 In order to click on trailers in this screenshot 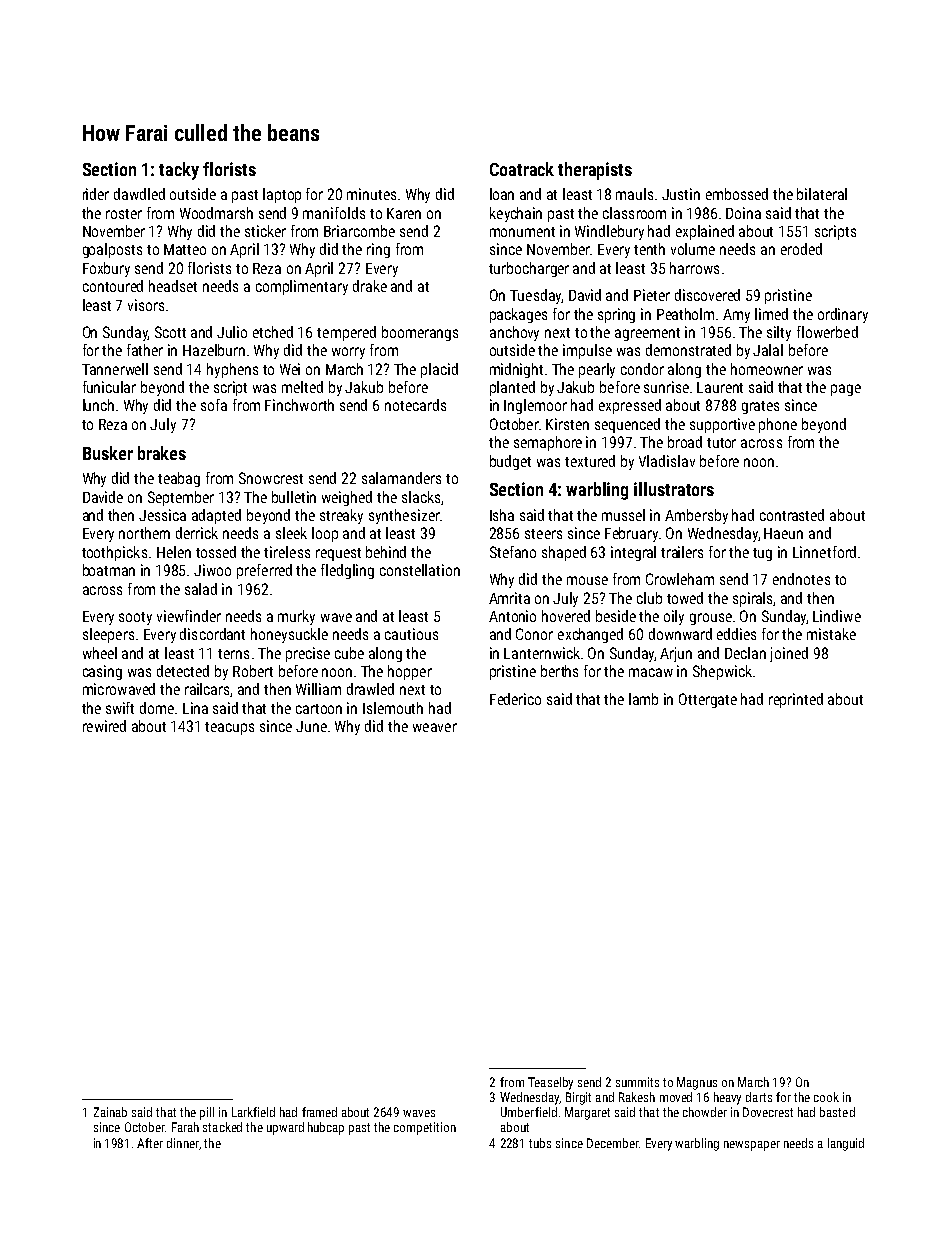, I will do `click(682, 552)`.
